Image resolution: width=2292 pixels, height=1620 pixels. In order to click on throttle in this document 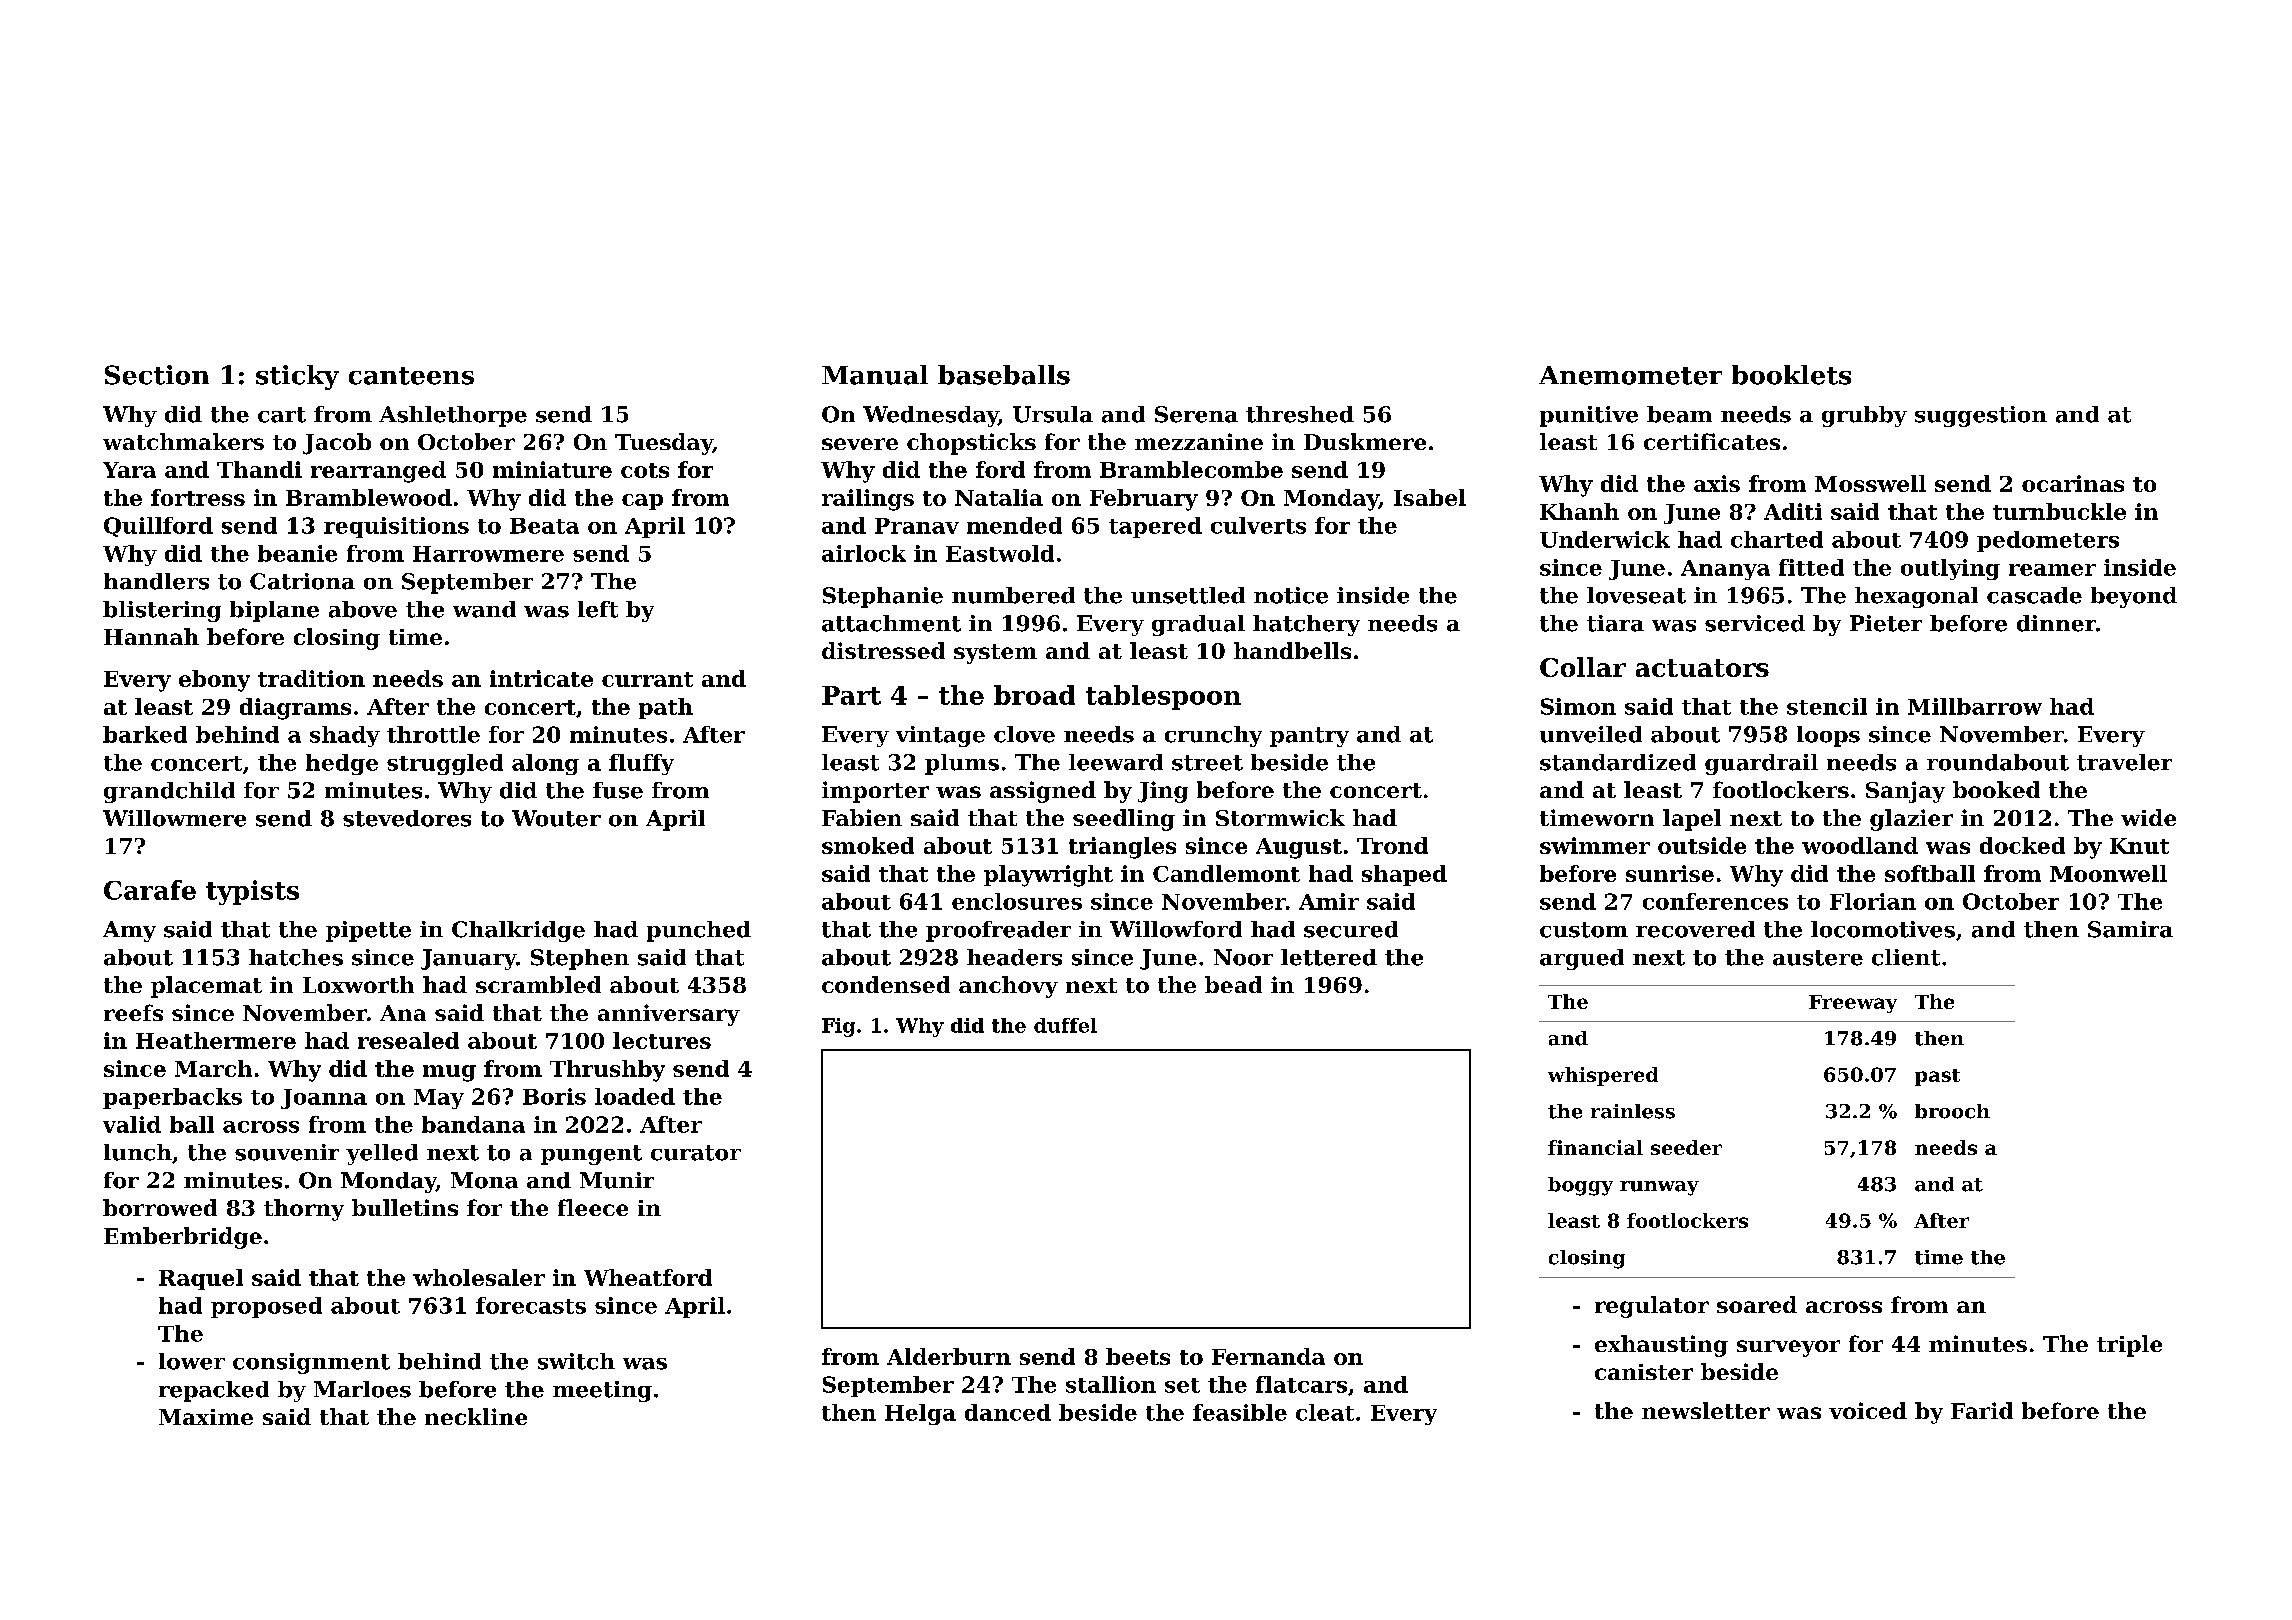, I will do `click(433, 734)`.
